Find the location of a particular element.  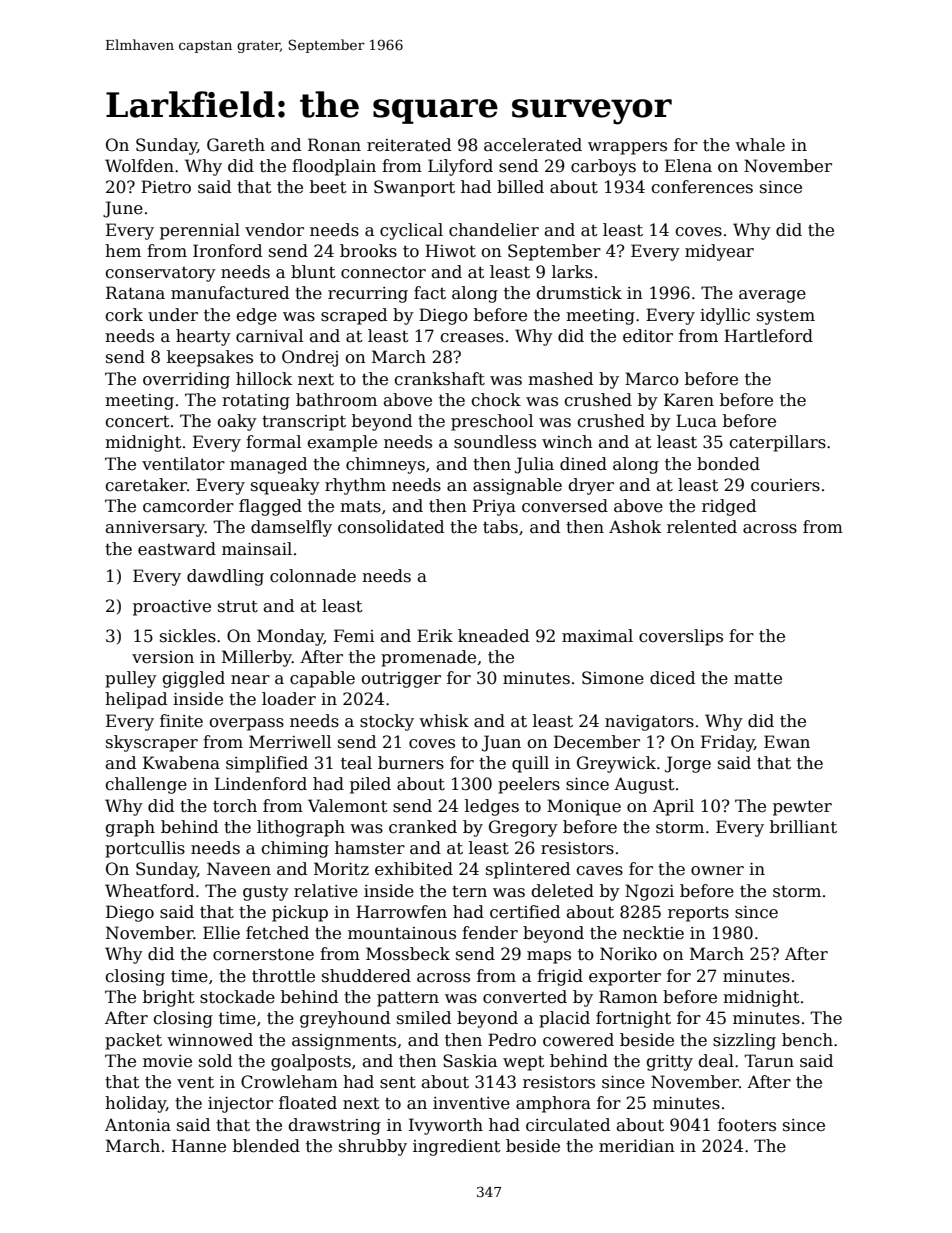

Ewan is located at coordinates (787, 741).
